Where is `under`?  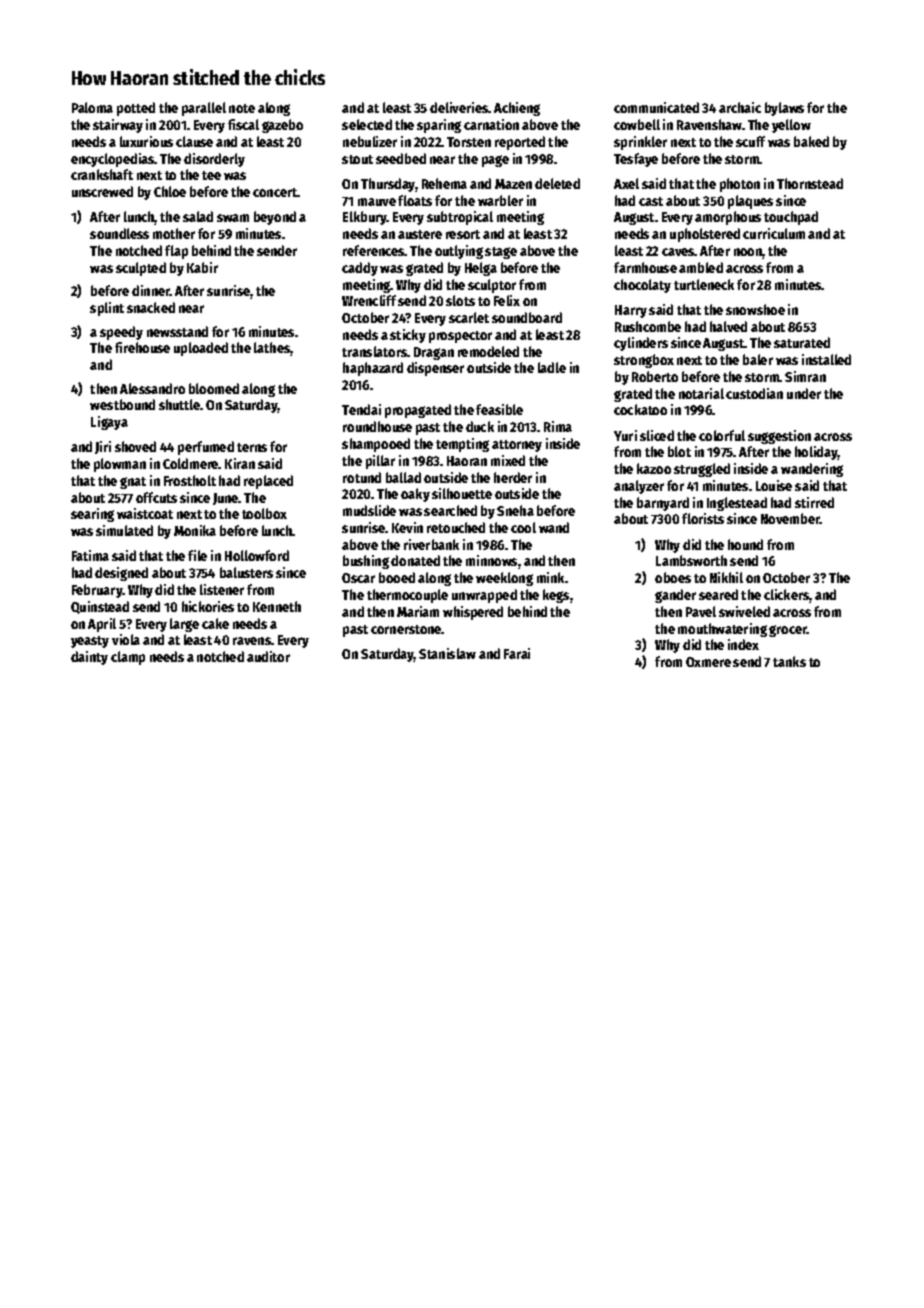
under is located at coordinates (804, 393).
